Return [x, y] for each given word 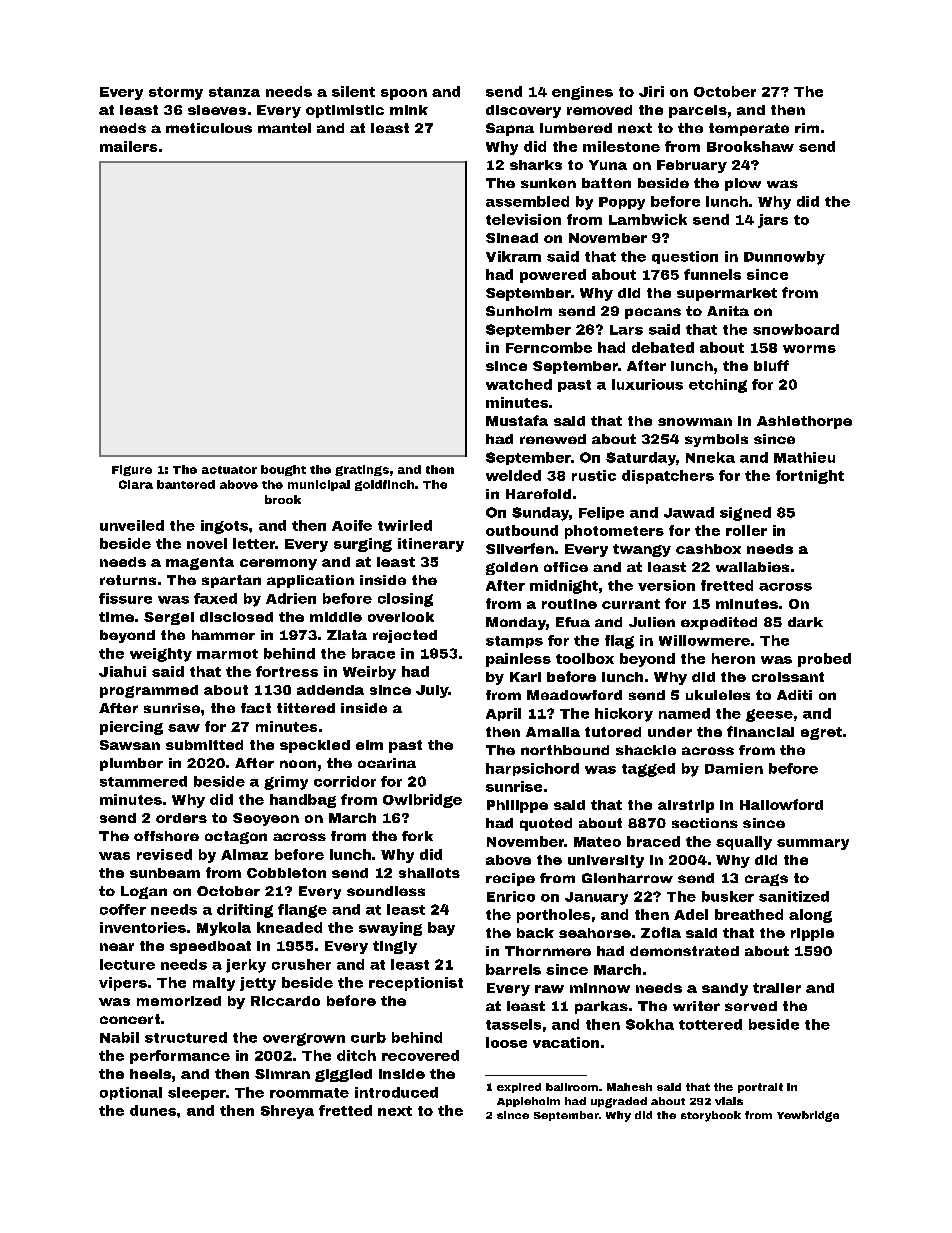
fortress [287, 671]
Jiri [651, 91]
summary [813, 844]
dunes [153, 1110]
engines [582, 93]
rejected [405, 636]
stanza [234, 92]
